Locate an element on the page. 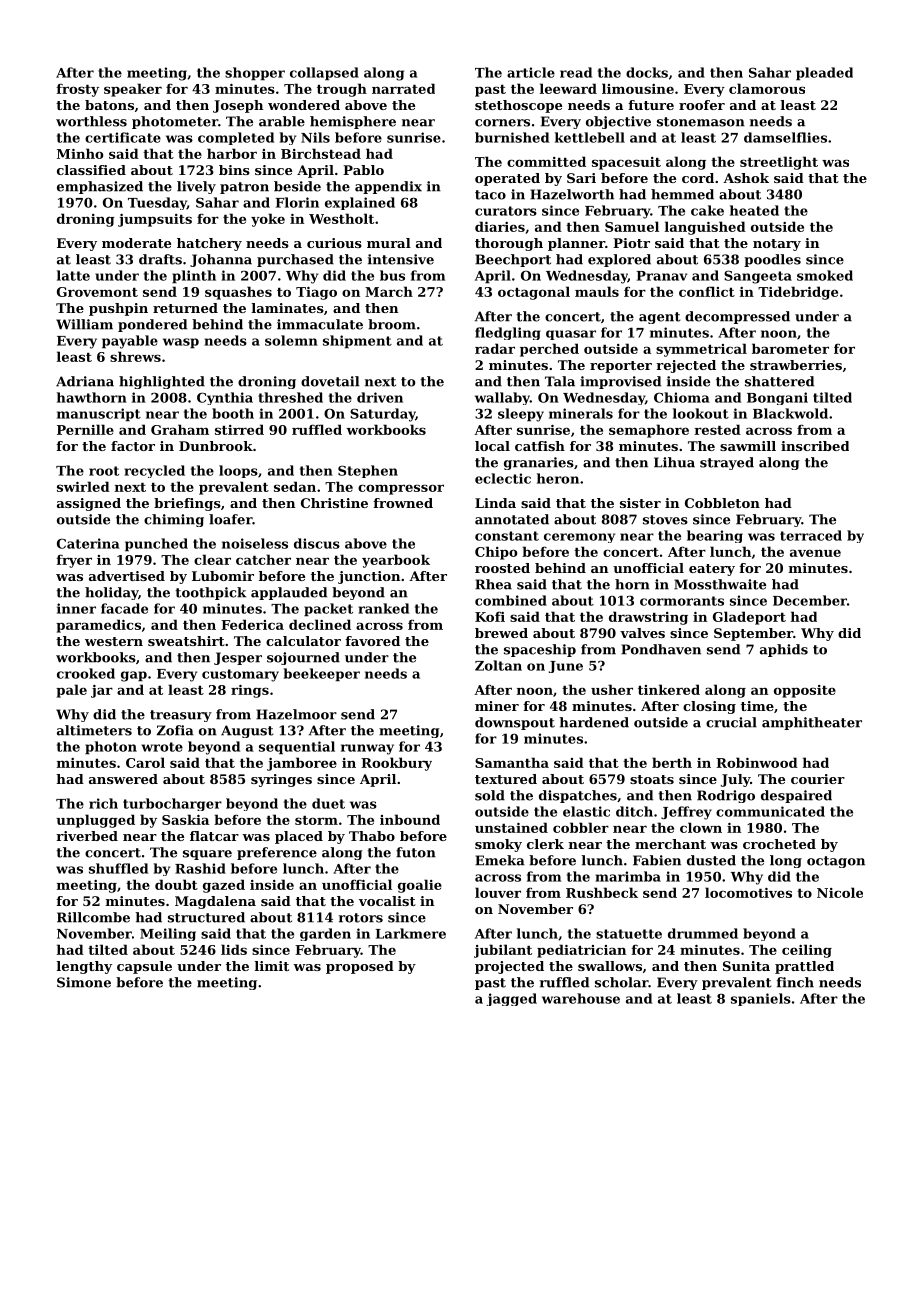 This page has height=1308, width=924. packet is located at coordinates (328, 610).
